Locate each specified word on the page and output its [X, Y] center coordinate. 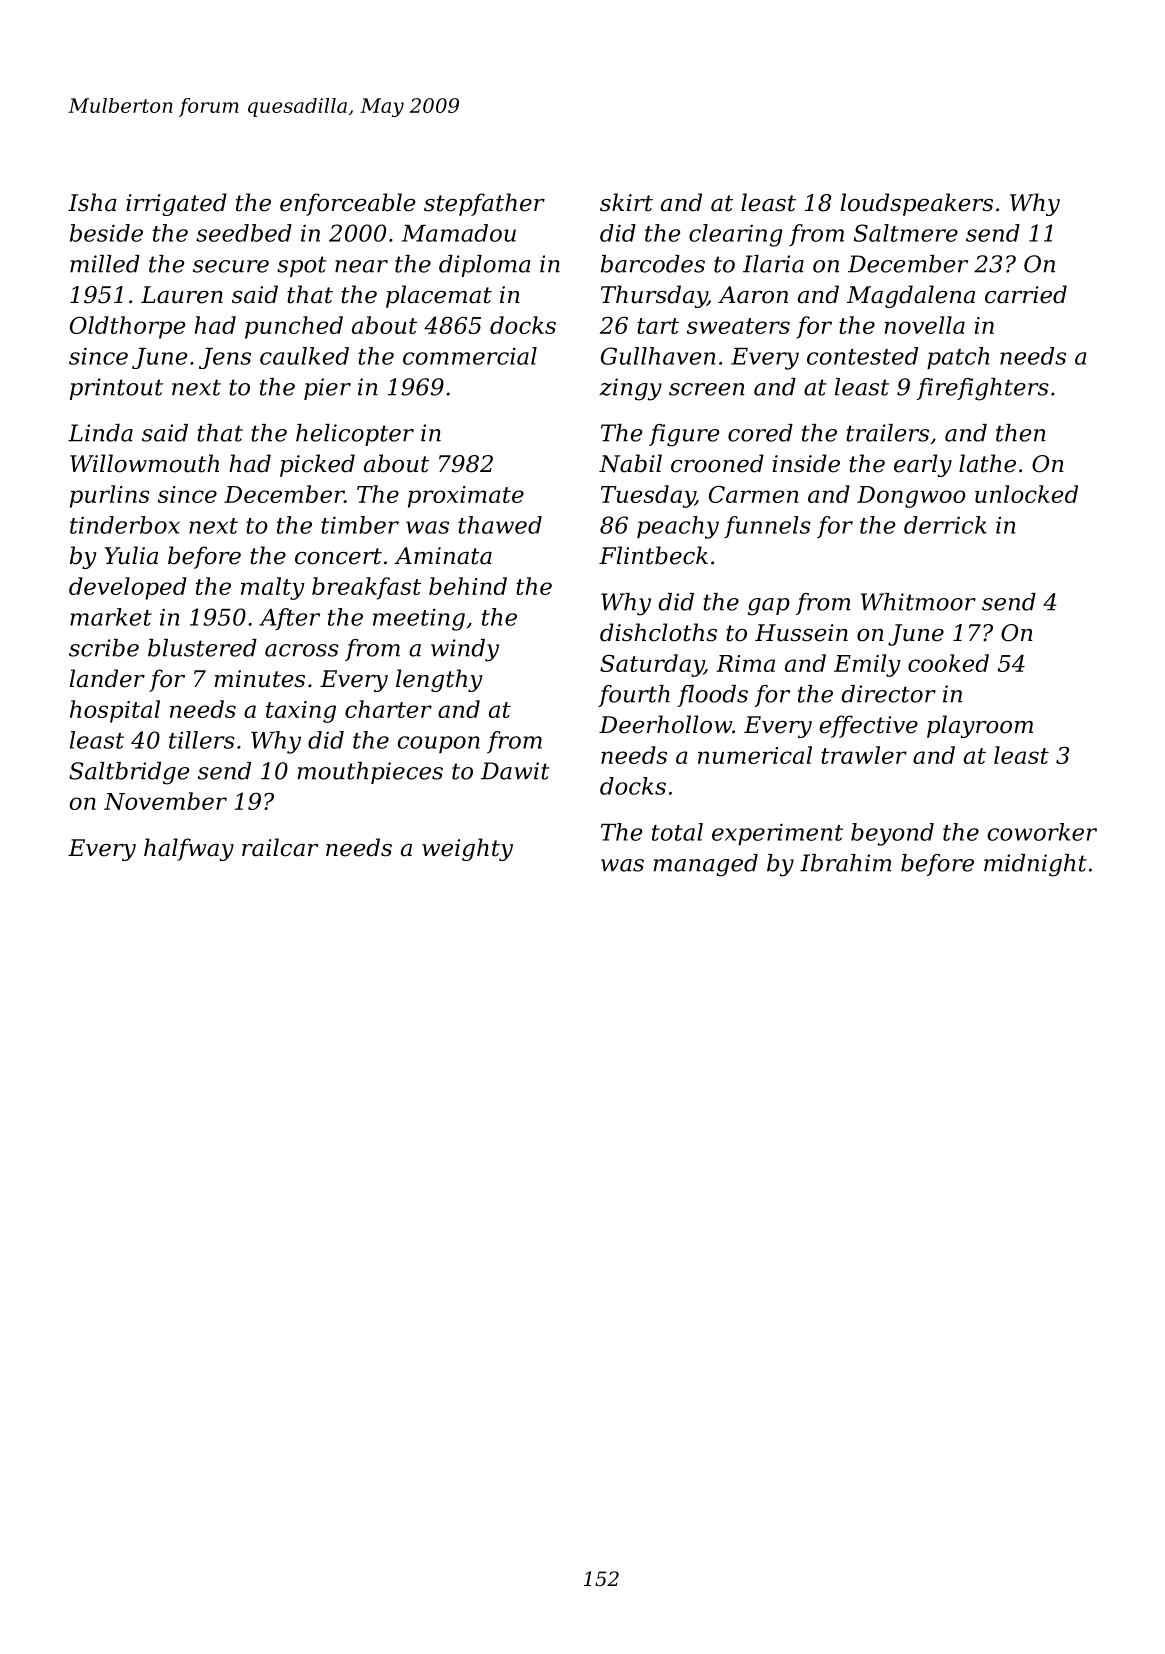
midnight [1035, 865]
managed [706, 865]
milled [105, 264]
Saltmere [906, 233]
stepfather [484, 204]
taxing [301, 712]
